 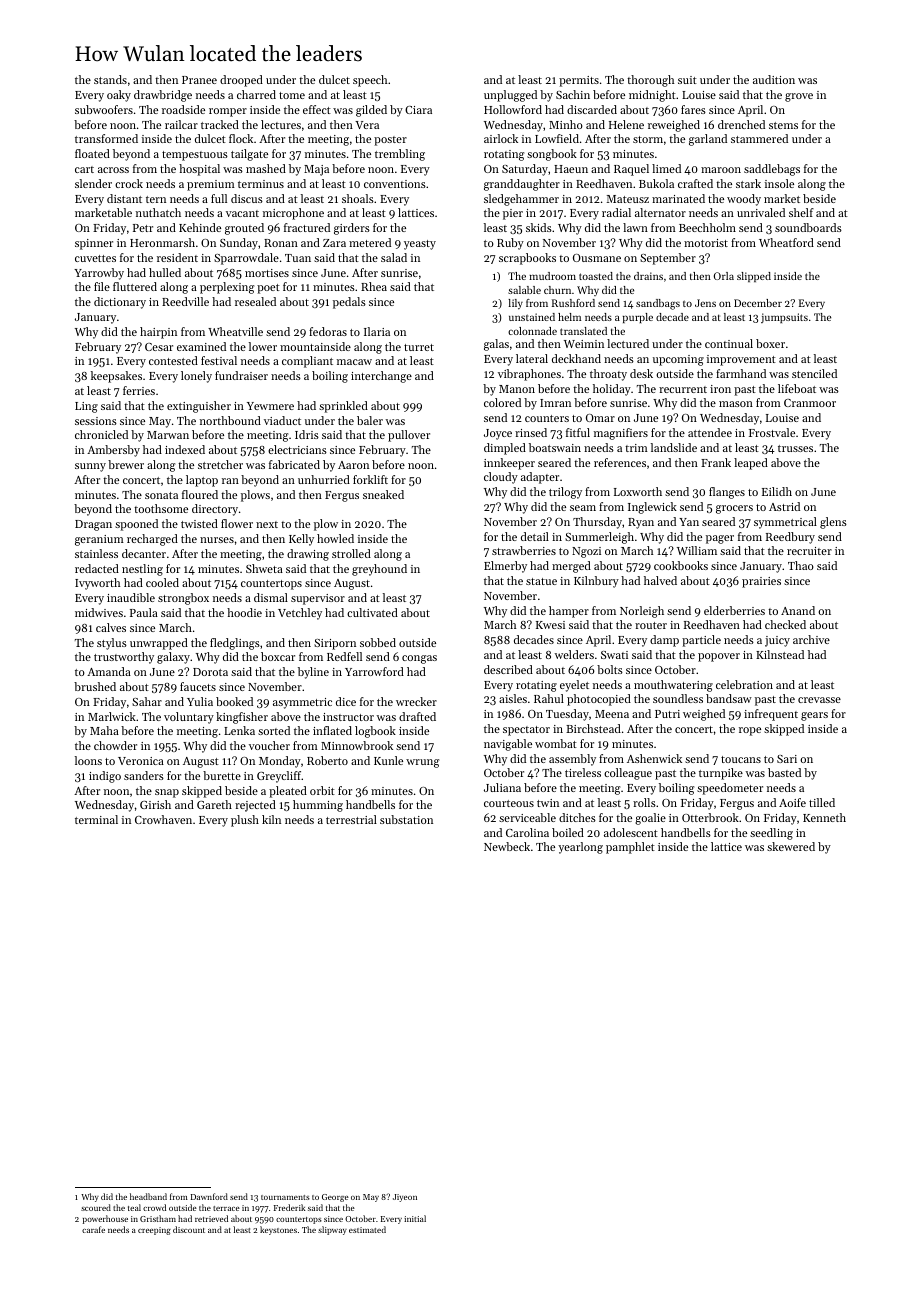 I want to click on gears, so click(x=814, y=716).
